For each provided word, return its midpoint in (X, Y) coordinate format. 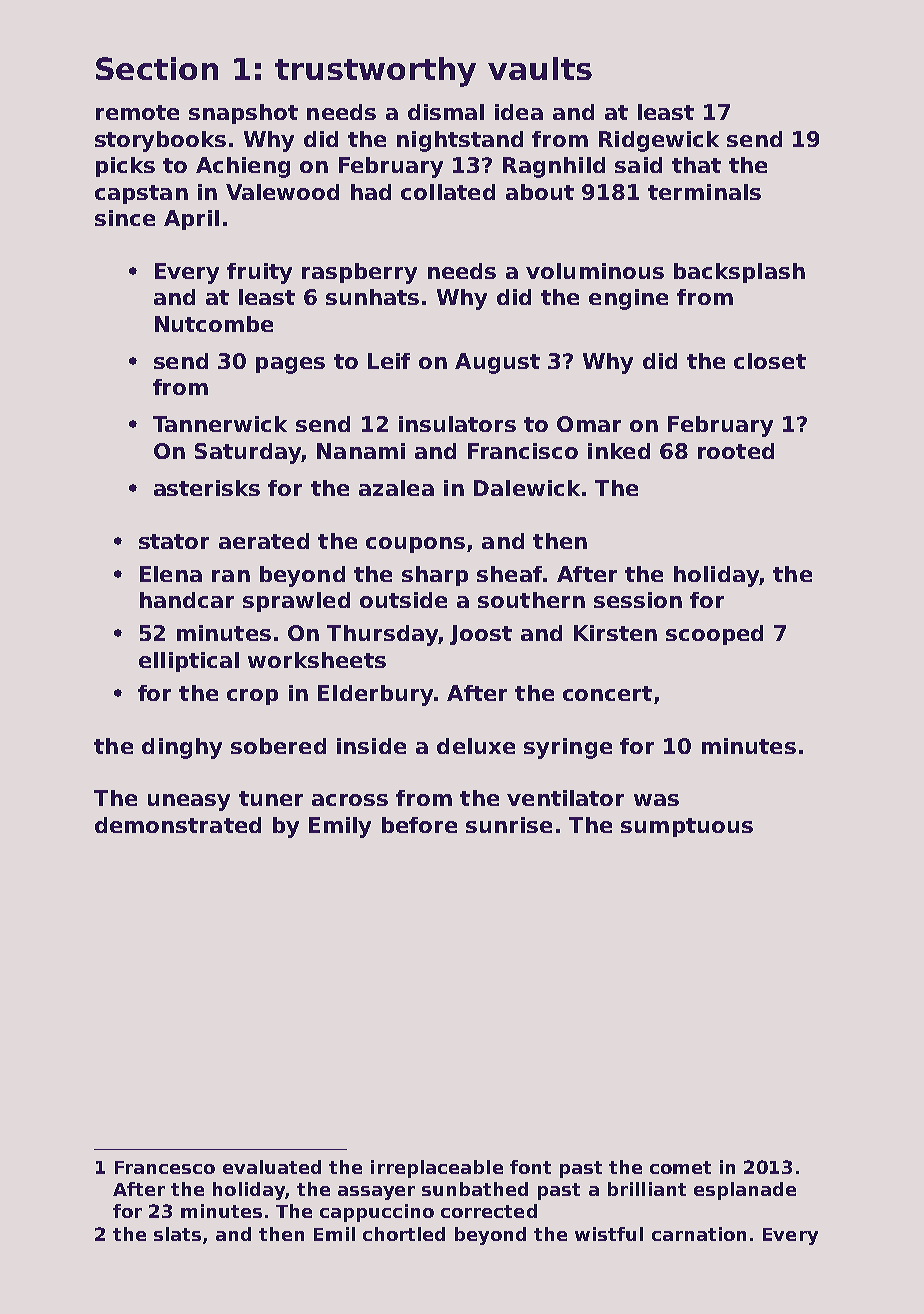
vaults (540, 68)
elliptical (189, 662)
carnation (699, 1234)
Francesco (165, 1167)
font (530, 1167)
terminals (704, 192)
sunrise (509, 825)
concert (607, 693)
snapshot (243, 114)
